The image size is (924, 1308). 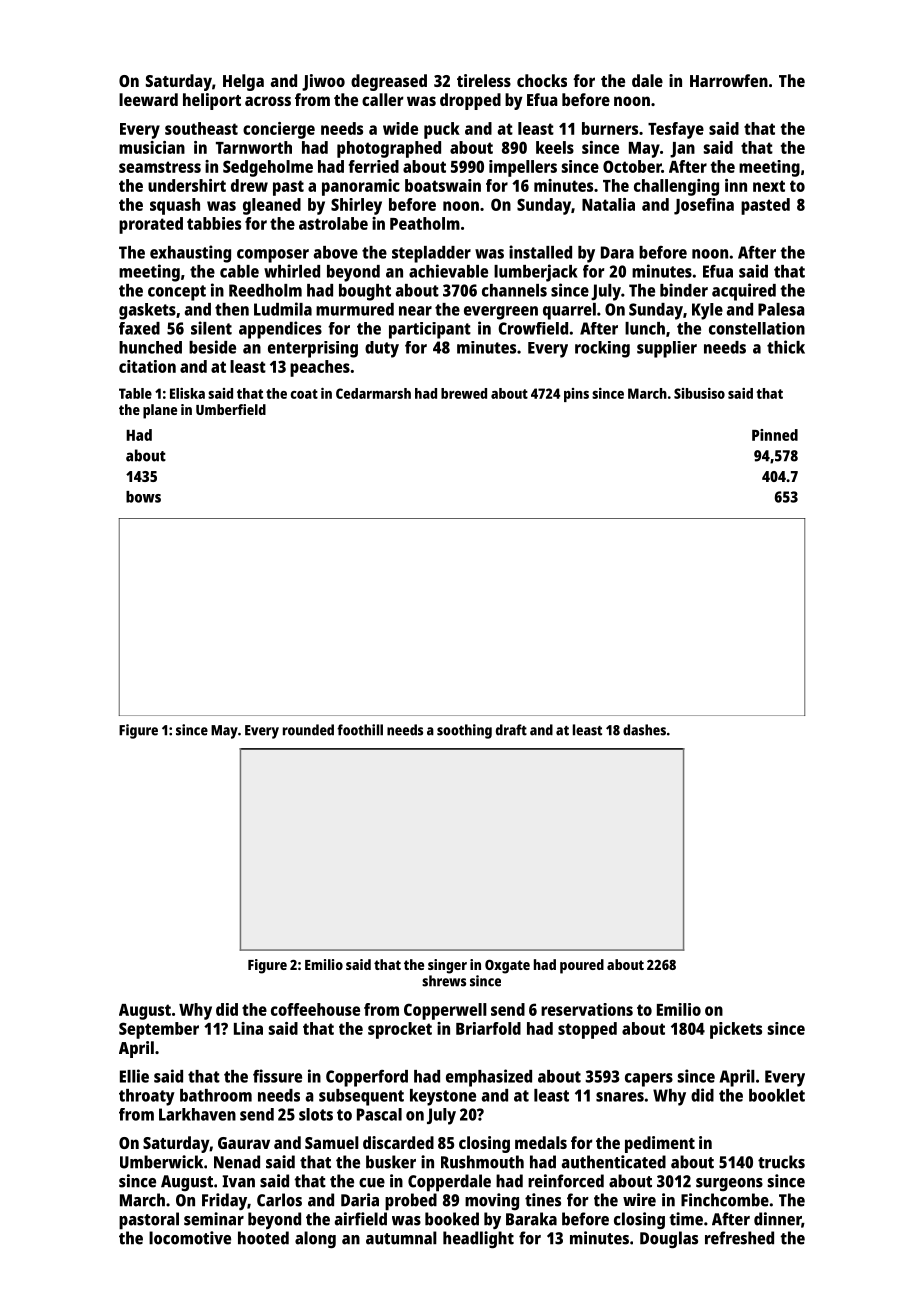 I want to click on rounded, so click(x=308, y=730).
